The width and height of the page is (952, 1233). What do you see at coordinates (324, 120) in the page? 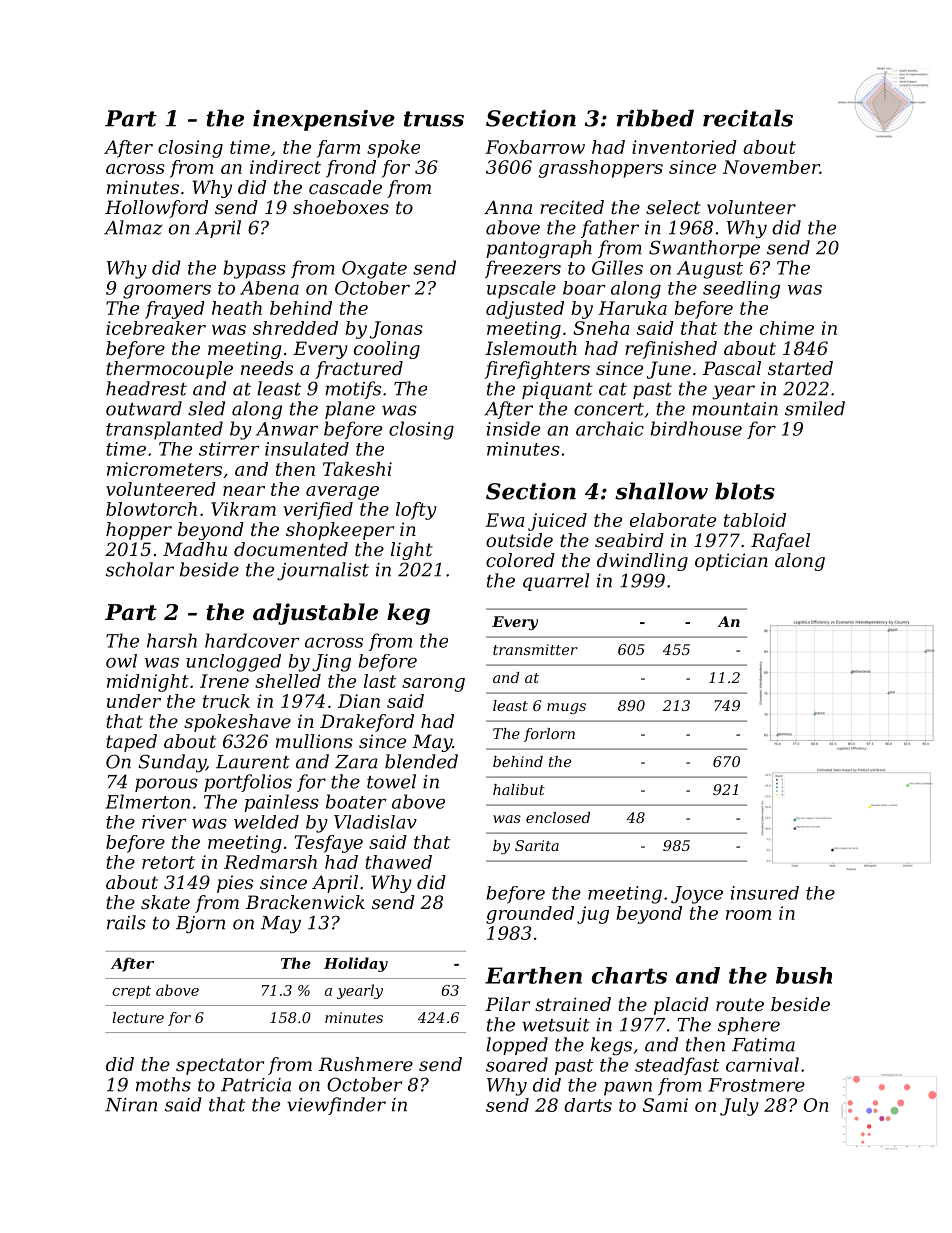
I see `inexpensive` at bounding box center [324, 120].
